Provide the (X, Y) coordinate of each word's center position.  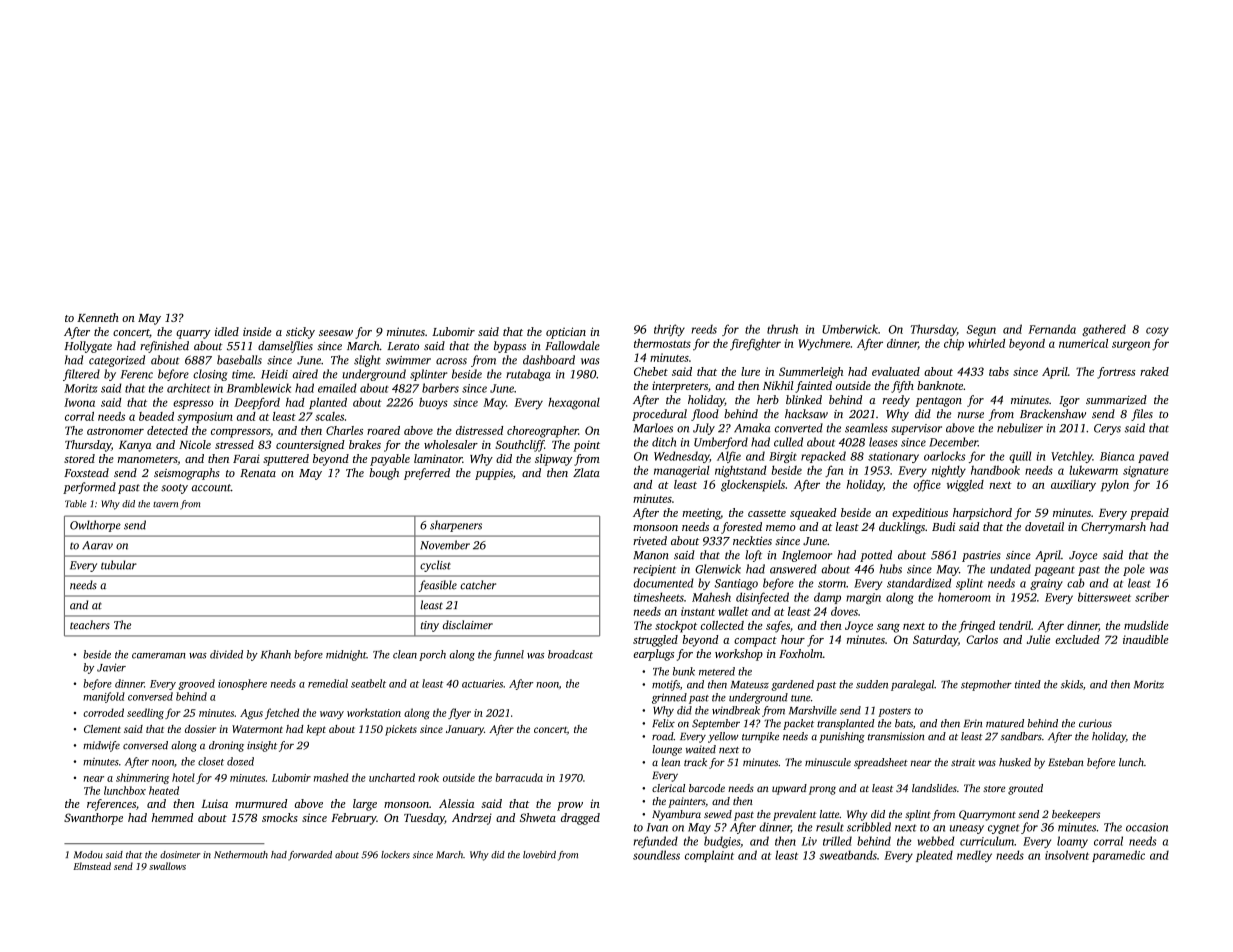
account (211, 488)
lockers (395, 855)
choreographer (542, 432)
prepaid (1149, 514)
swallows (167, 866)
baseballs (239, 360)
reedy (896, 401)
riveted (650, 540)
